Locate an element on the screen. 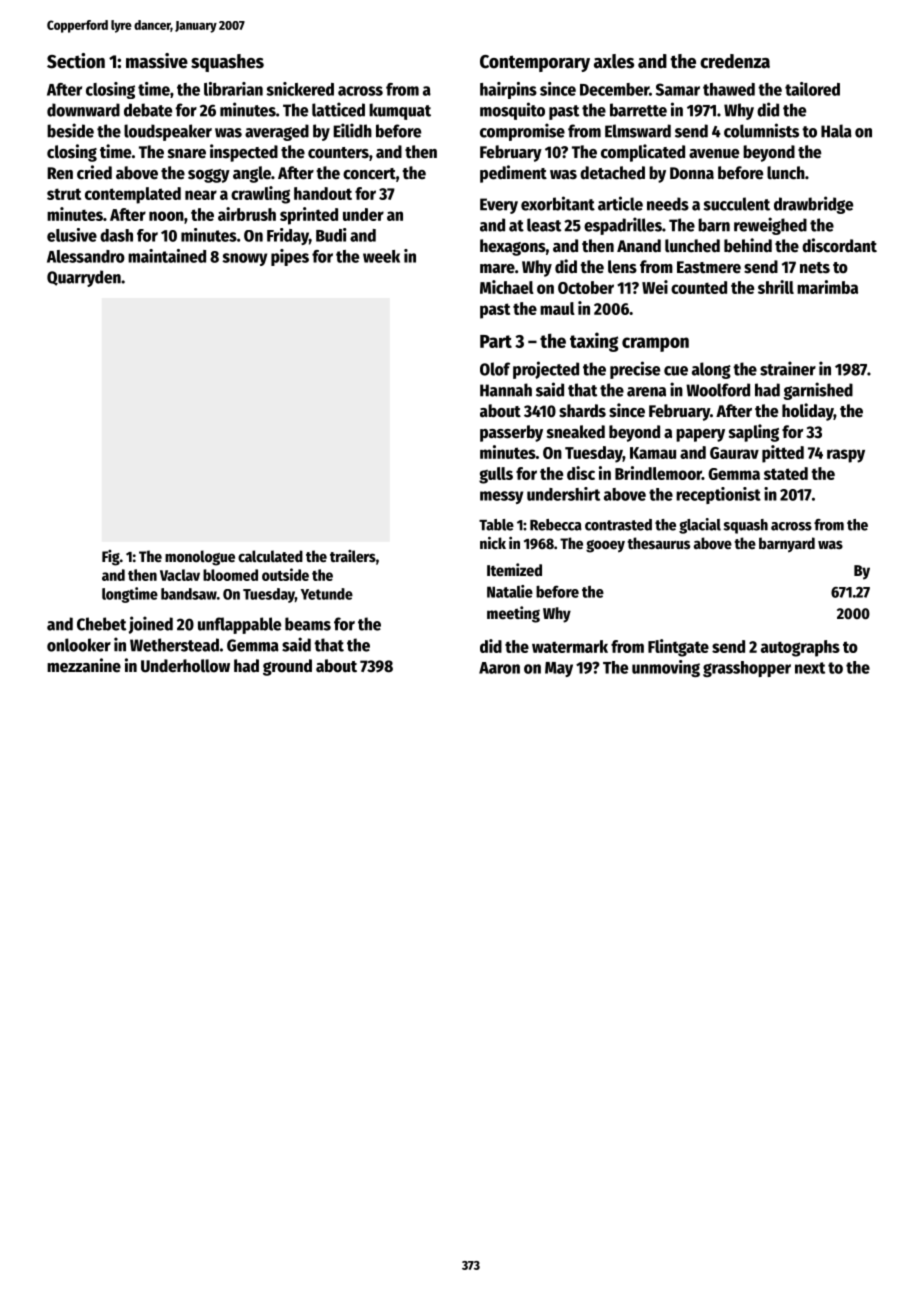  credenza is located at coordinates (735, 61).
